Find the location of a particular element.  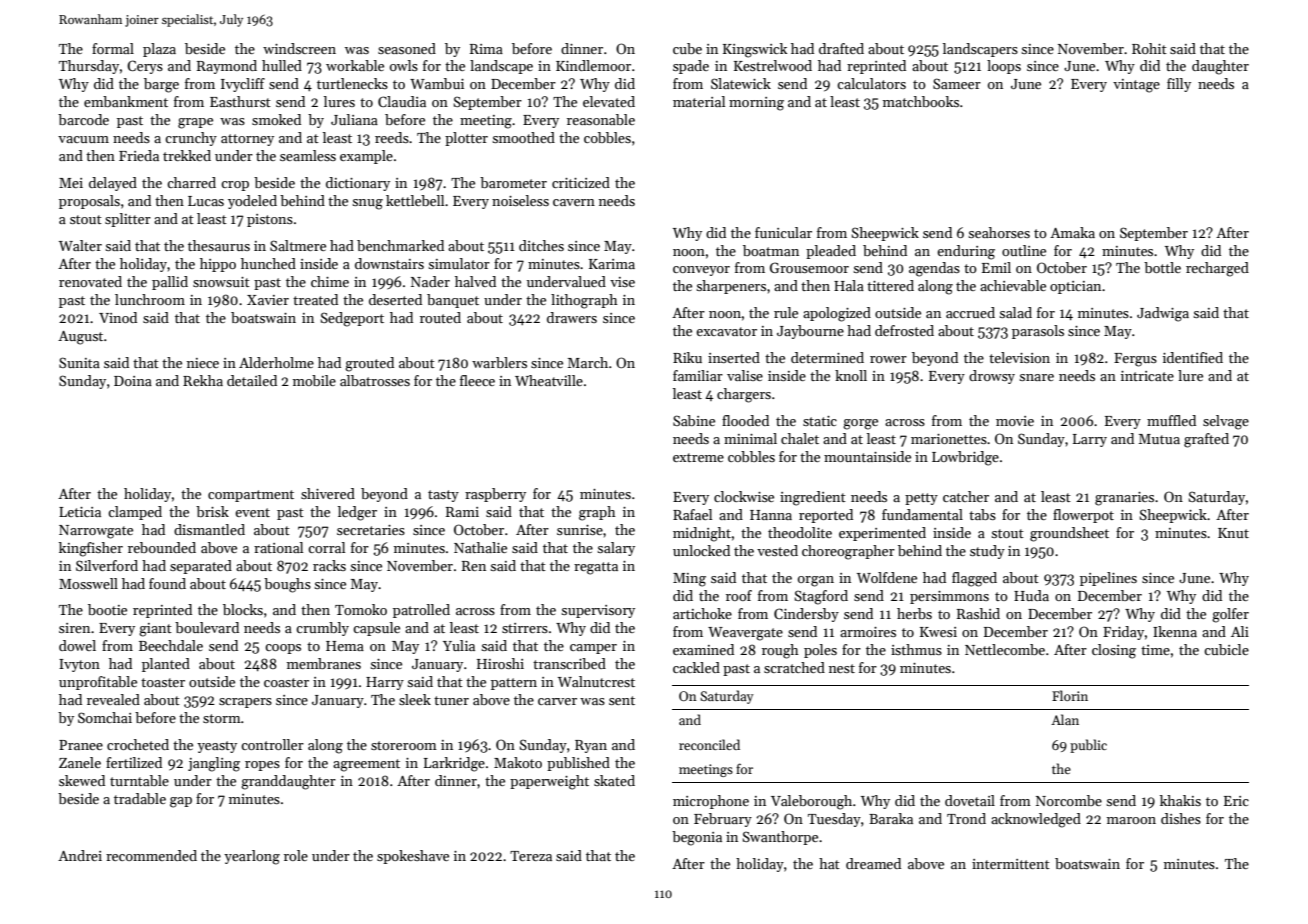

seahorses is located at coordinates (999, 232).
